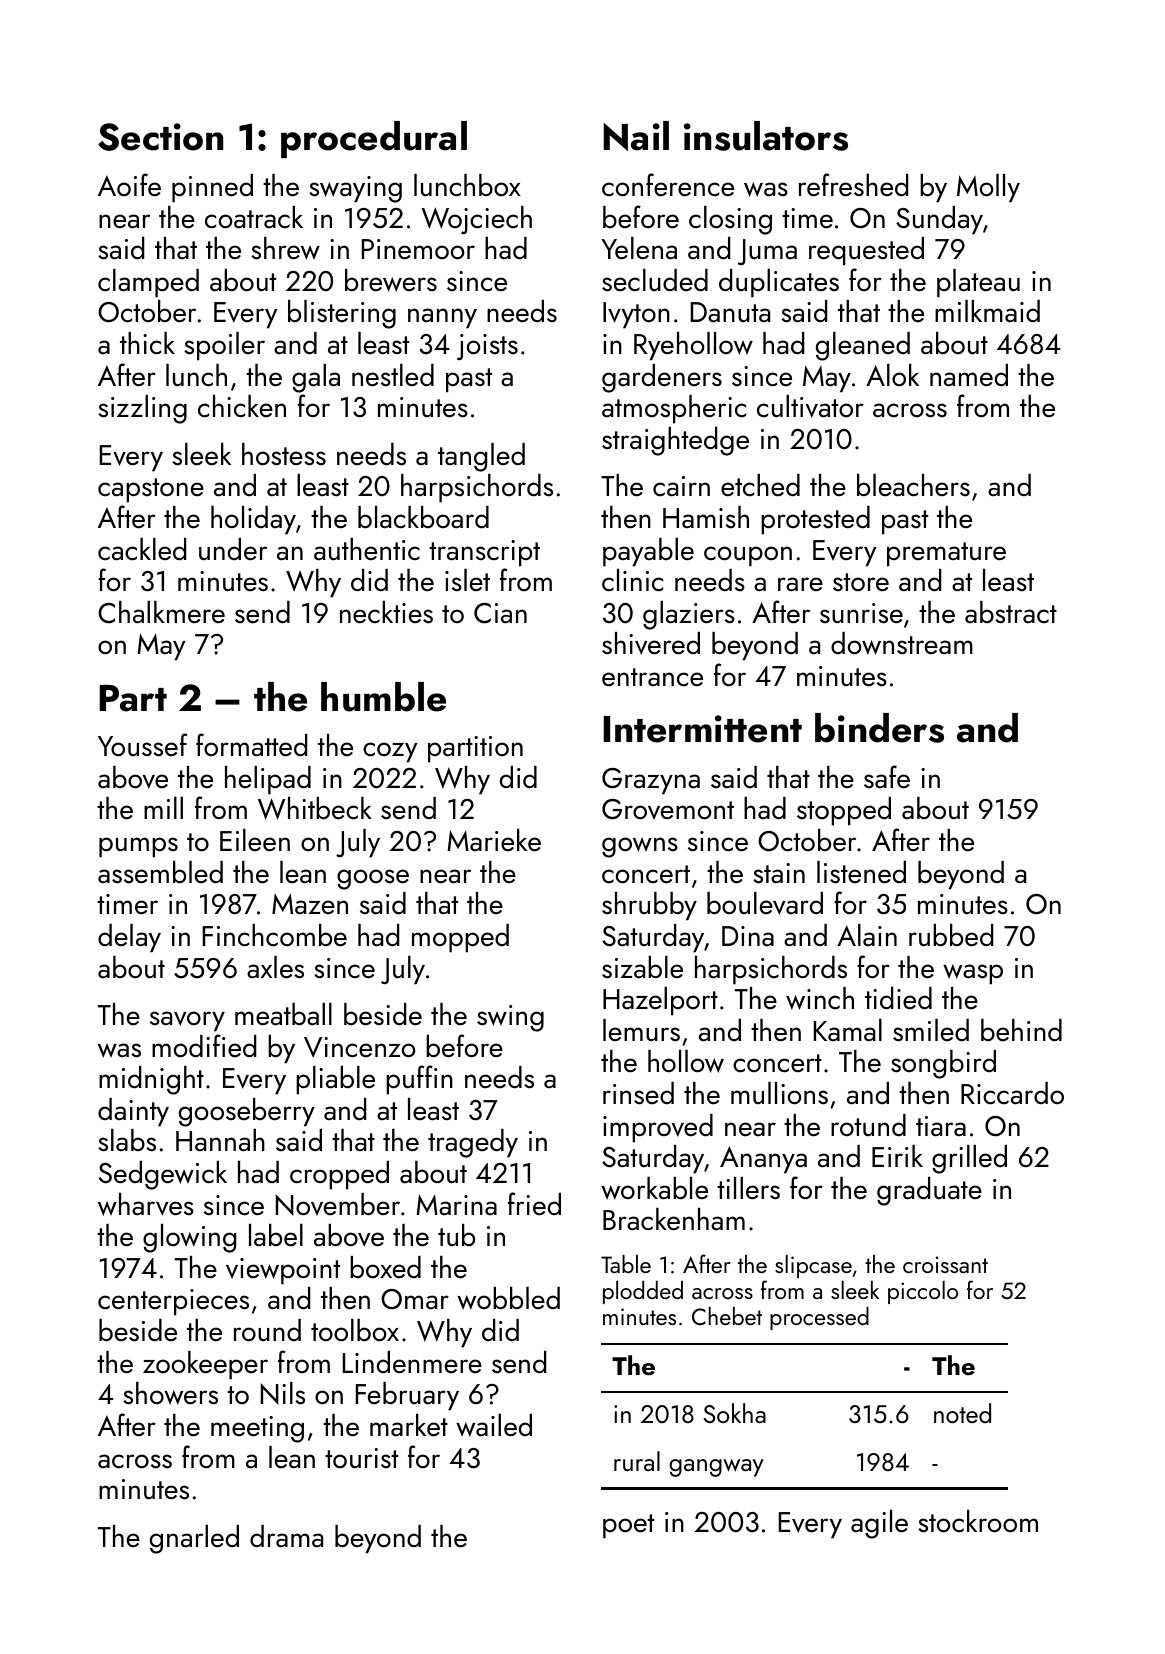 The image size is (1165, 1654). Describe the element at coordinates (941, 1126) in the page. I see `tiara` at that location.
